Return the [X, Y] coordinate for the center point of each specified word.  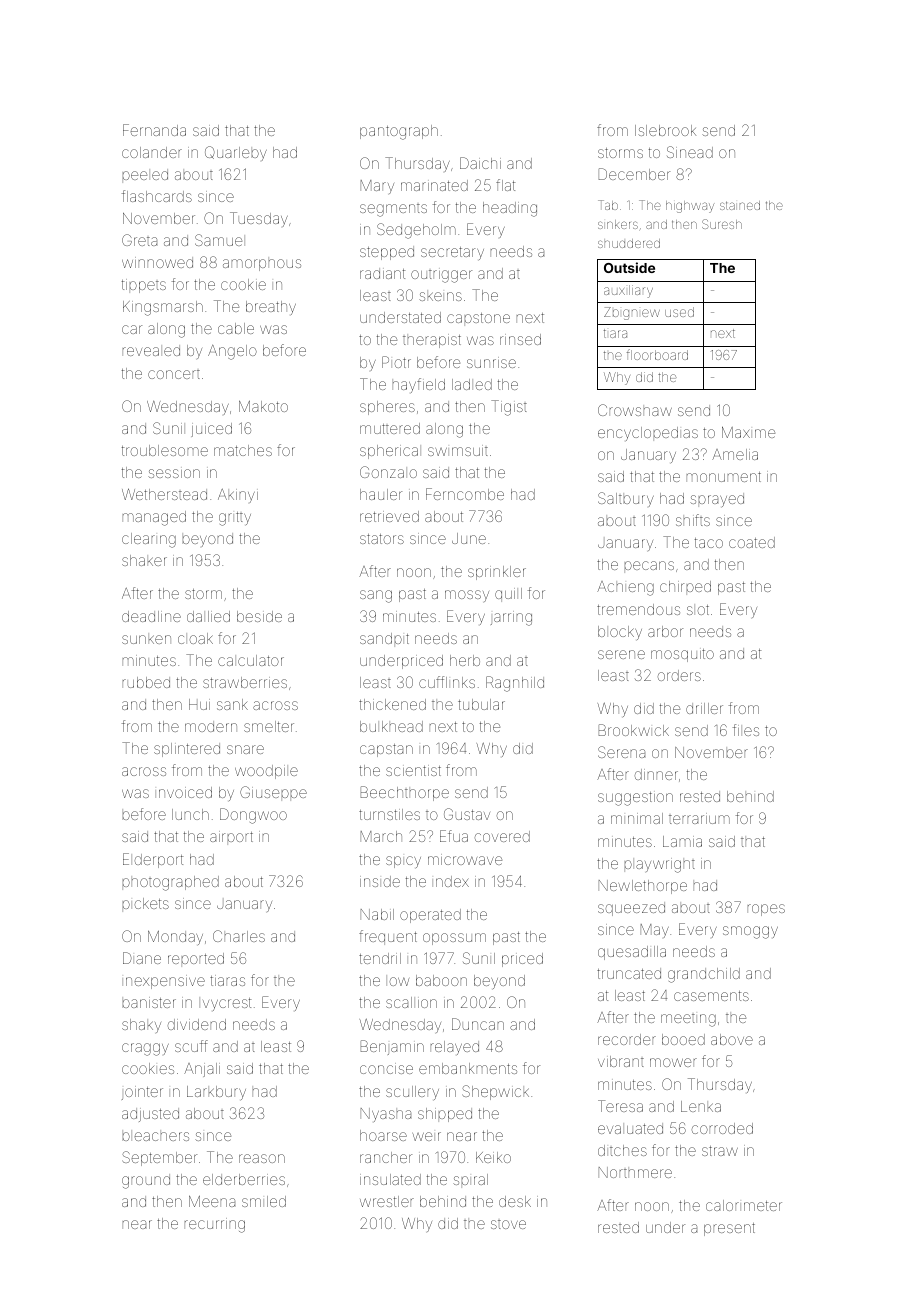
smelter [269, 726]
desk [515, 1201]
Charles [239, 936]
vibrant [621, 1061]
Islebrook [665, 130]
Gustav [467, 814]
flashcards [157, 196]
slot [698, 610]
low [399, 981]
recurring [215, 1225]
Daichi [480, 163]
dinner [656, 774]
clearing [149, 540]
